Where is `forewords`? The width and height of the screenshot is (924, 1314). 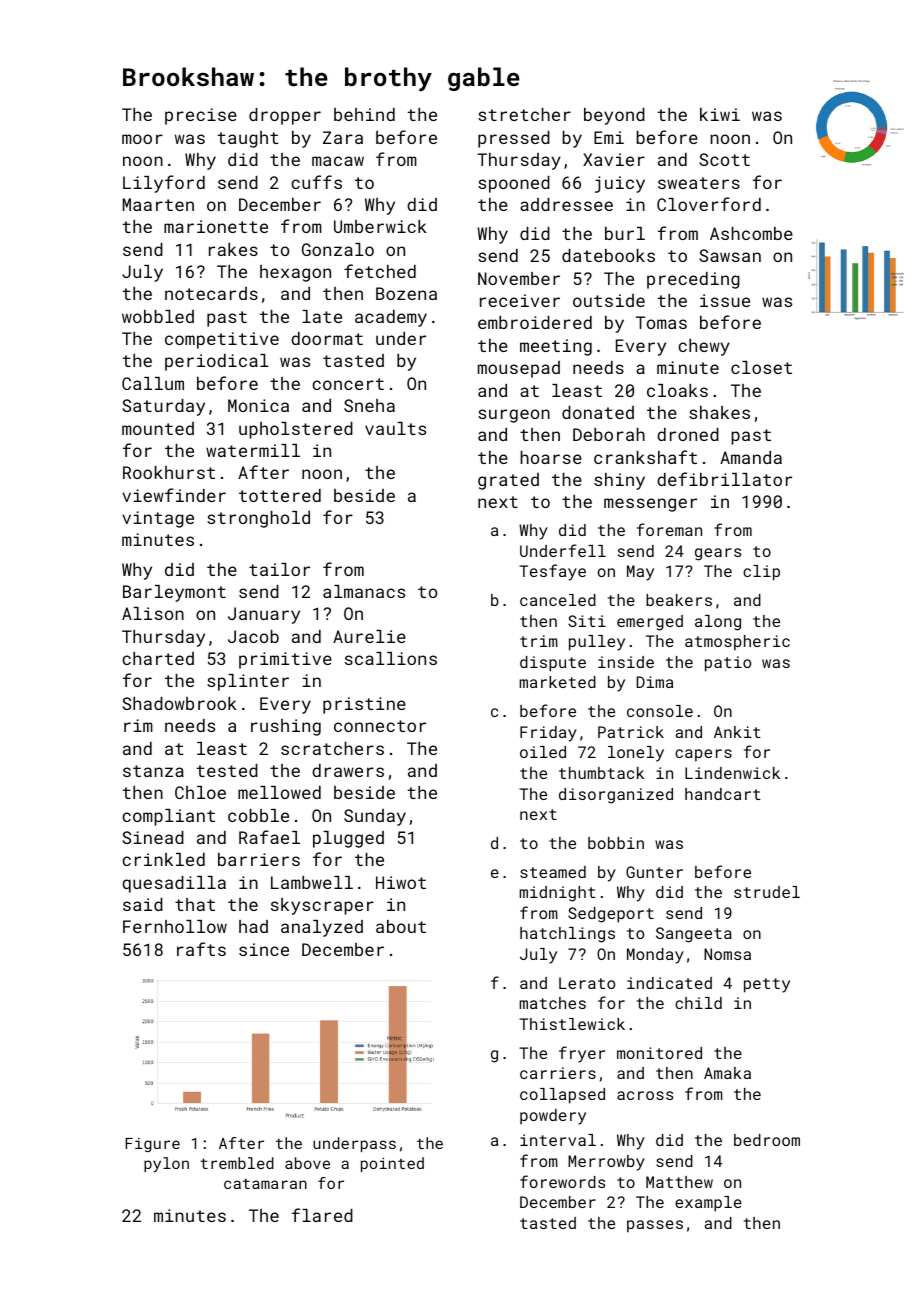
forewords is located at coordinates (562, 1181).
